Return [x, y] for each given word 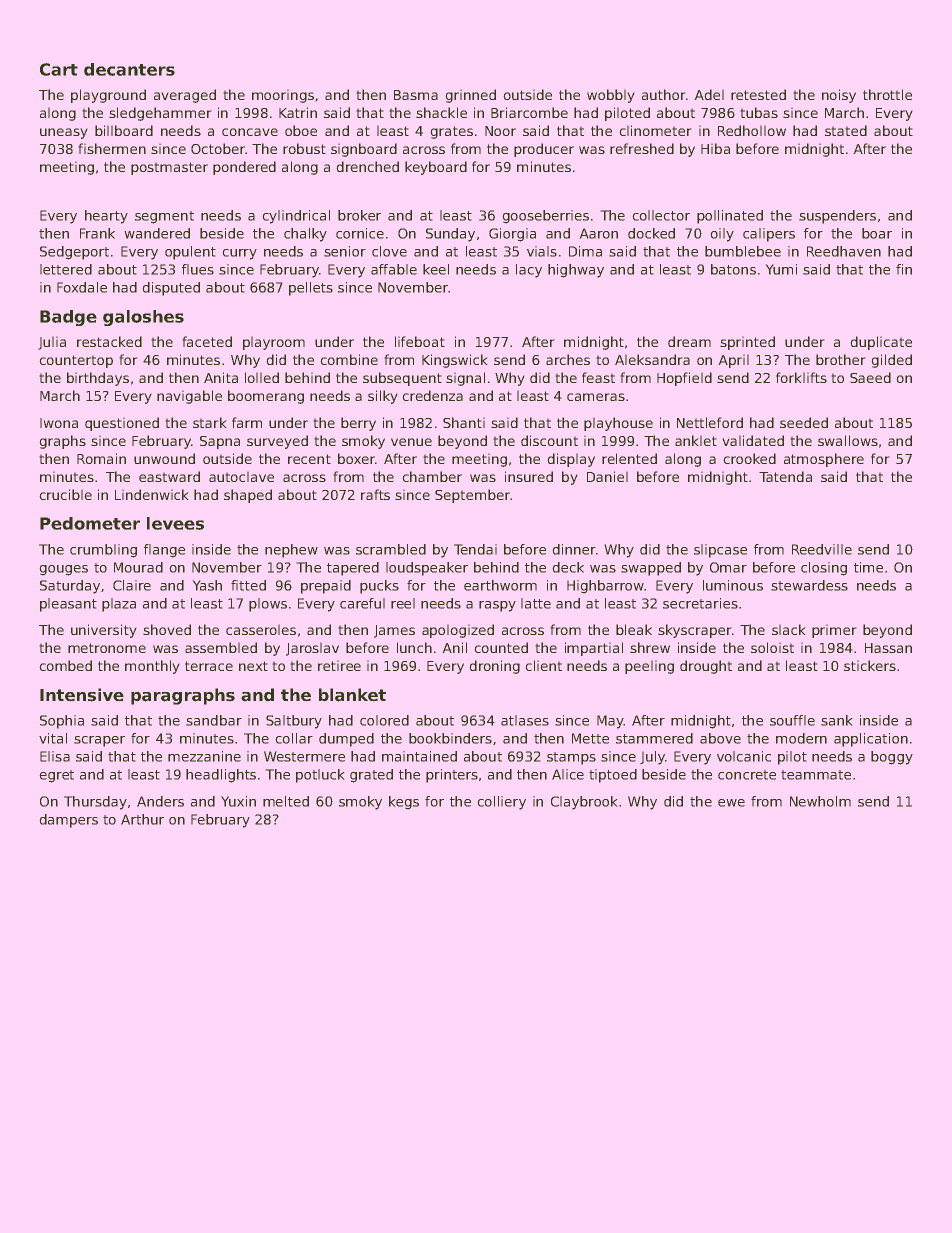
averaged [185, 96]
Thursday [95, 803]
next [253, 666]
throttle [887, 94]
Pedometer [90, 523]
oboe [301, 130]
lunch [414, 647]
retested [758, 94]
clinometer [655, 130]
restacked [109, 341]
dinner [574, 549]
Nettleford [710, 422]
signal [465, 379]
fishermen [112, 148]
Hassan [888, 648]
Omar [728, 567]
